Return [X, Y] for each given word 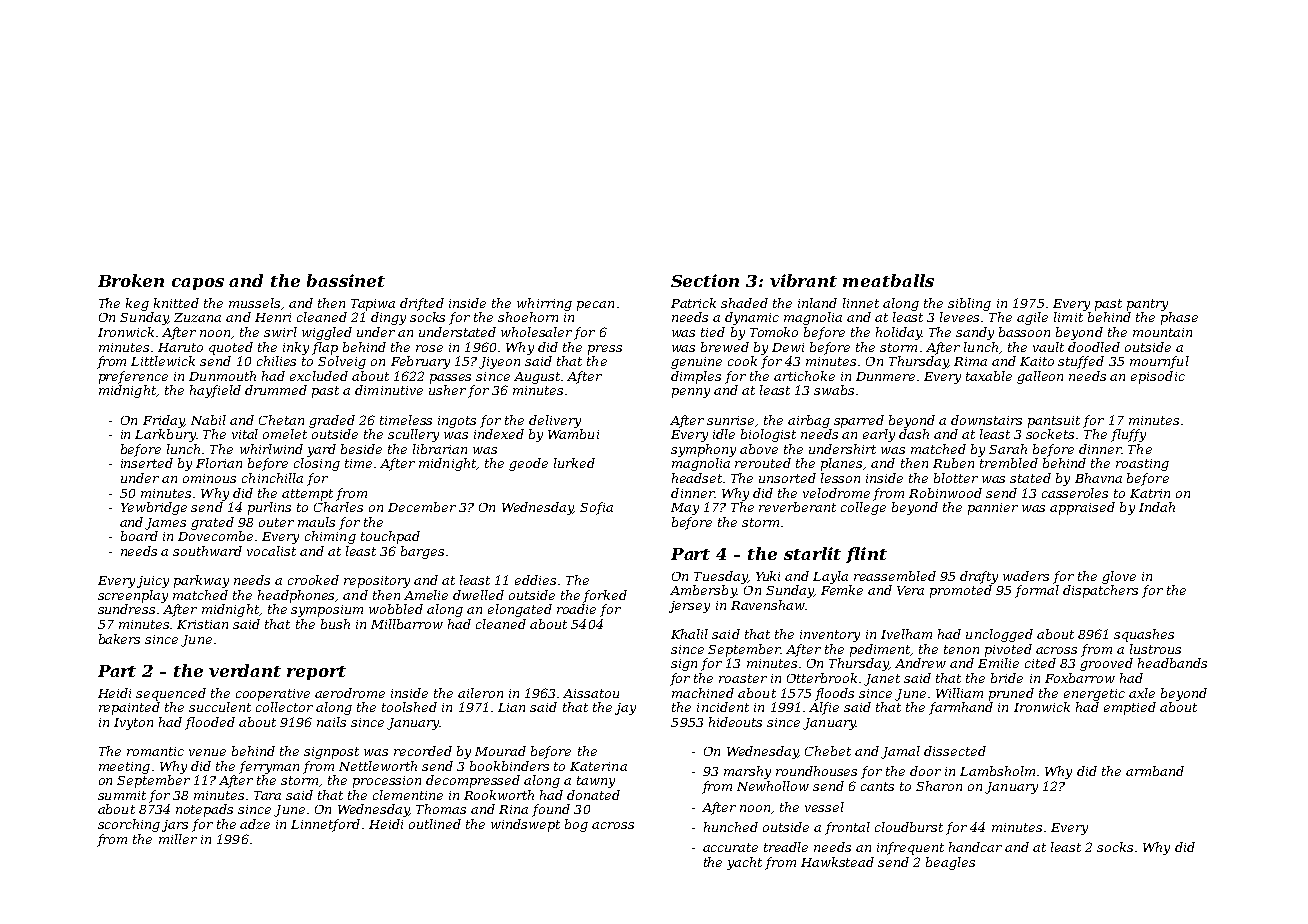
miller [178, 839]
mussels [254, 303]
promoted [961, 591]
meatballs [888, 280]
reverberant [797, 507]
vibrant [803, 280]
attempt [307, 495]
